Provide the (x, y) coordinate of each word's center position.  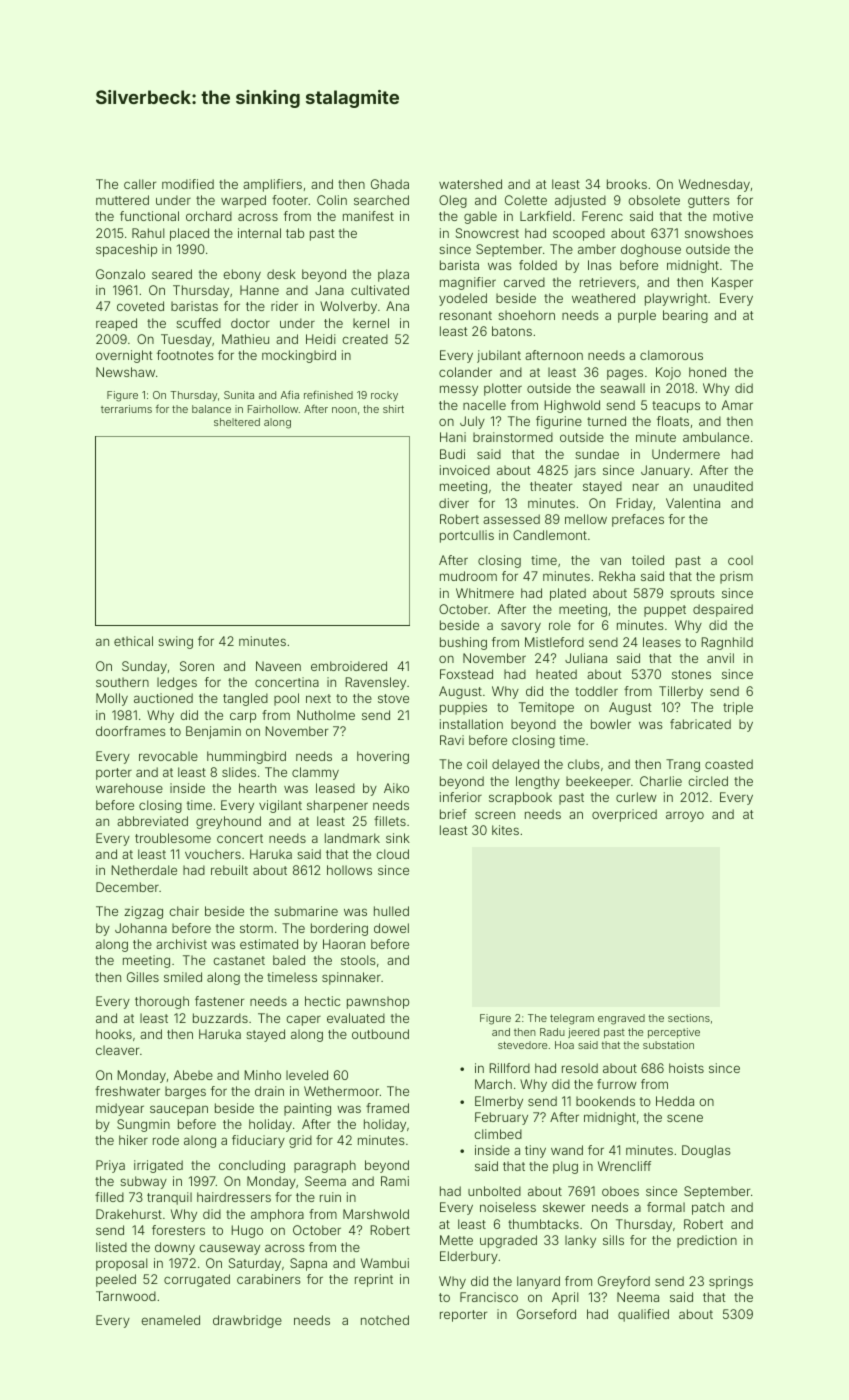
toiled (648, 560)
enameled (170, 1320)
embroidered (349, 666)
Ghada (390, 184)
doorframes (131, 731)
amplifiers (272, 185)
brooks (627, 184)
